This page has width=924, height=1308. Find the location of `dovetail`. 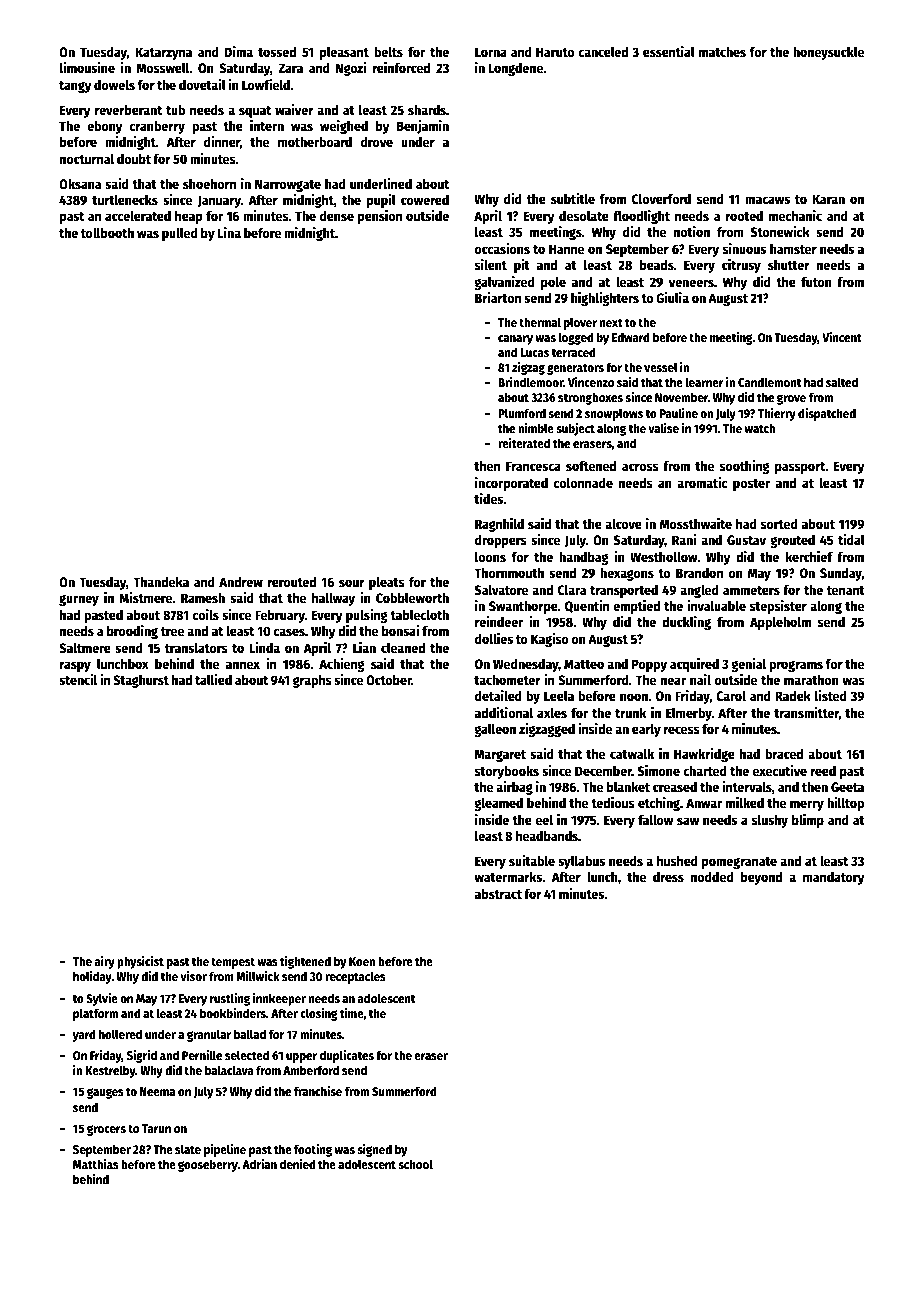

dovetail is located at coordinates (202, 84).
